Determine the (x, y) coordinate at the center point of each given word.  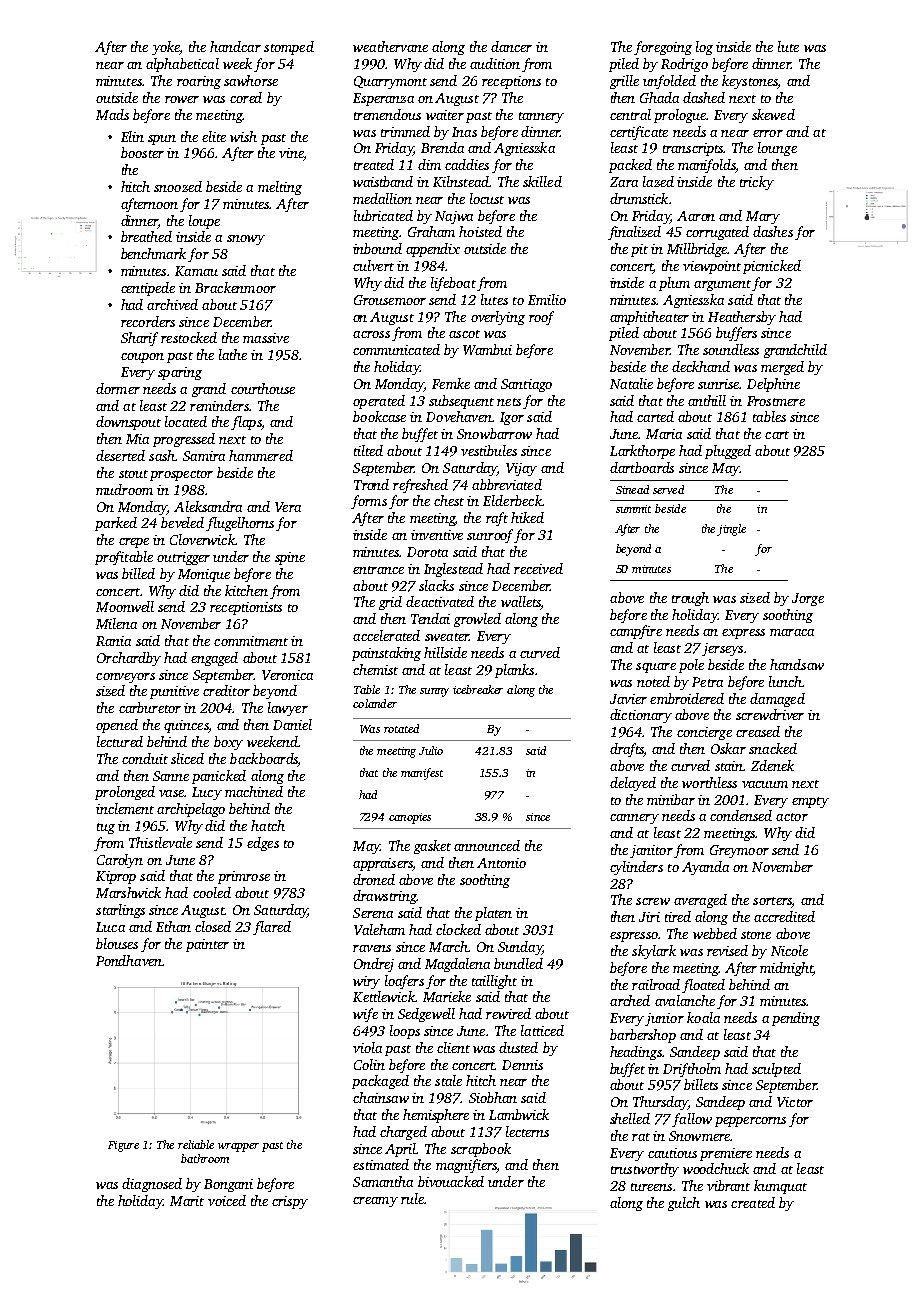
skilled (542, 181)
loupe (204, 222)
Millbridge (697, 250)
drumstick (639, 198)
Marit (187, 1201)
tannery (541, 117)
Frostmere (776, 401)
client (453, 1047)
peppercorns (750, 1122)
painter (207, 945)
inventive (437, 535)
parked (116, 524)
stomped (289, 48)
